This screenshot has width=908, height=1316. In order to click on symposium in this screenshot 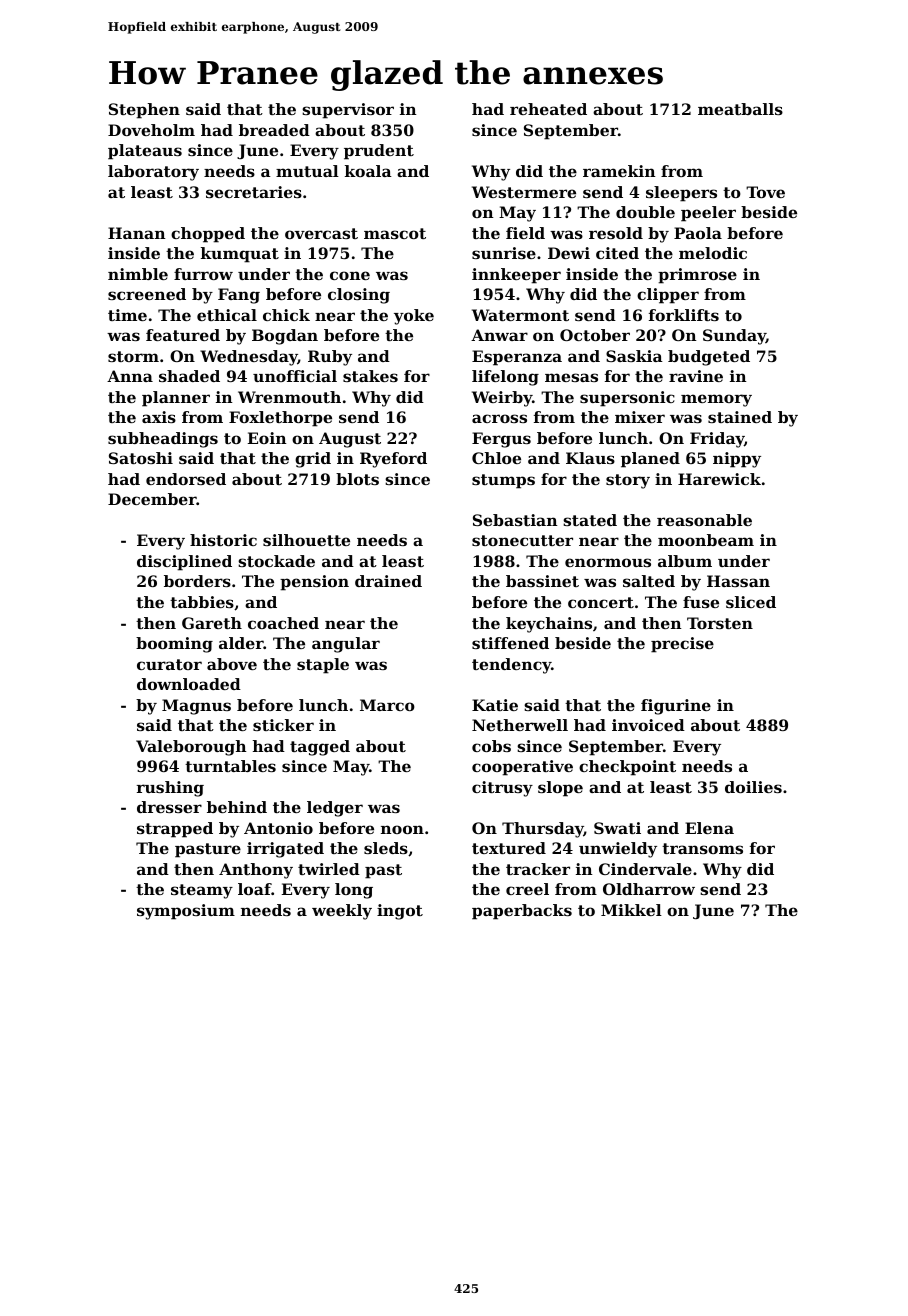, I will do `click(186, 912)`.
